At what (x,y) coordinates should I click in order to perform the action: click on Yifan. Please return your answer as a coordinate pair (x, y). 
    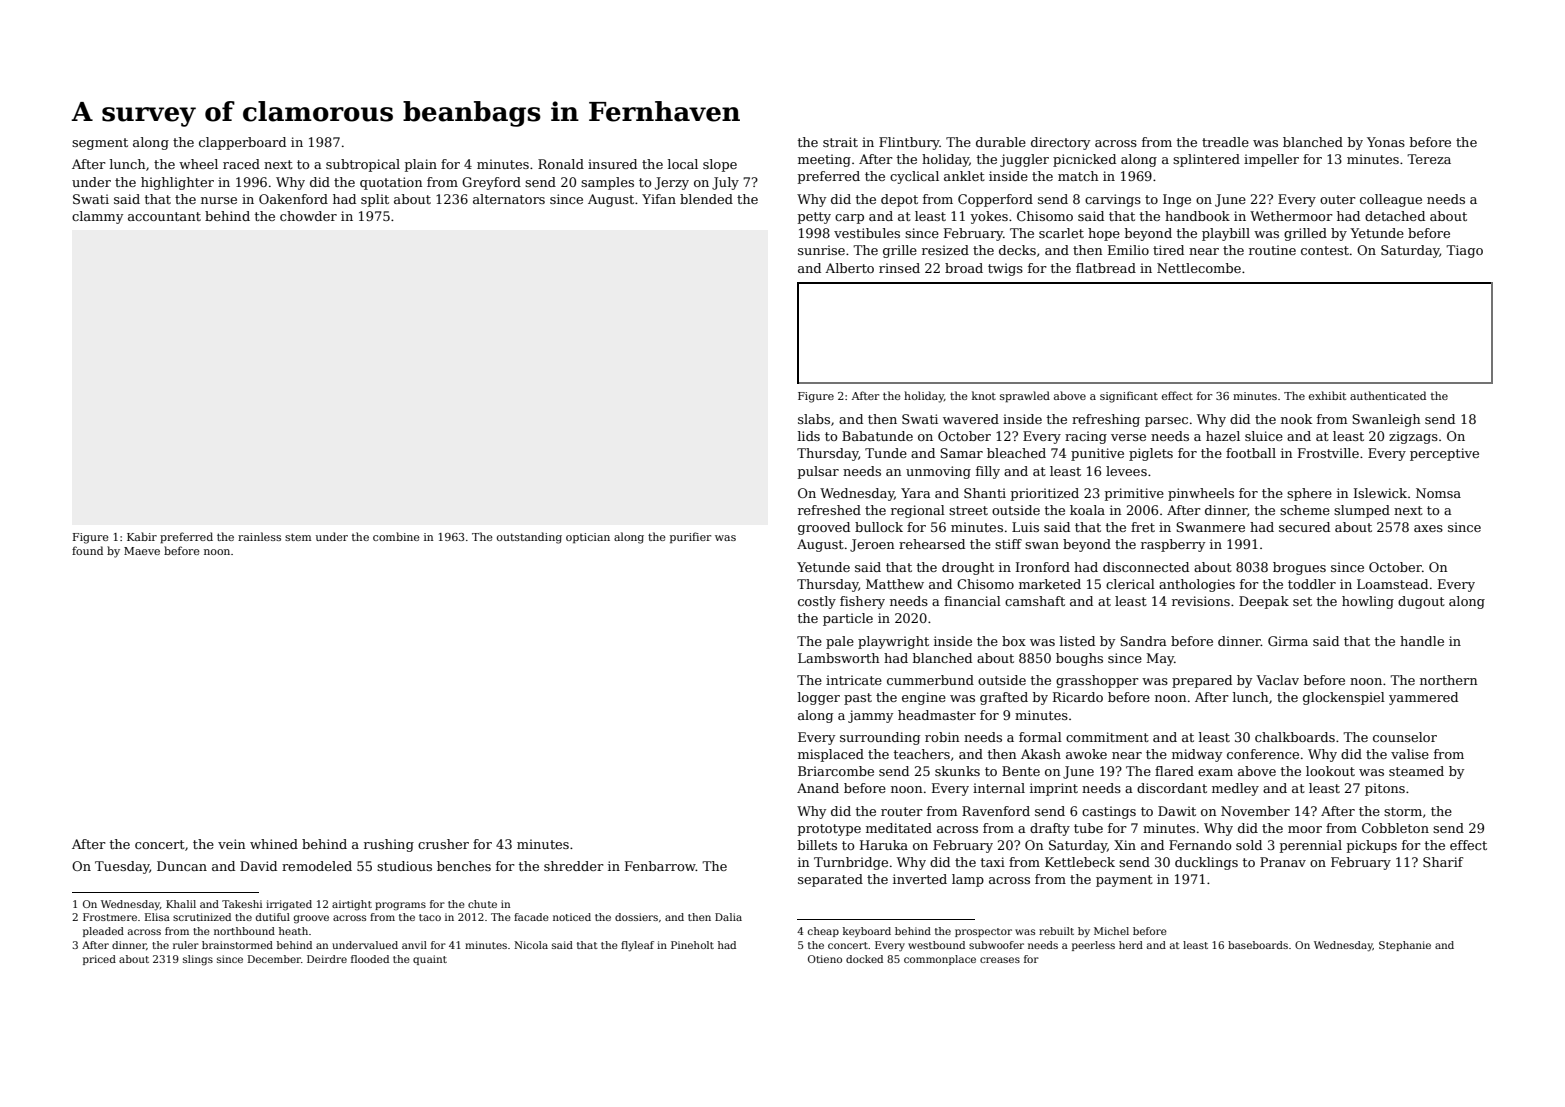
    Looking at the image, I should click on (659, 199).
